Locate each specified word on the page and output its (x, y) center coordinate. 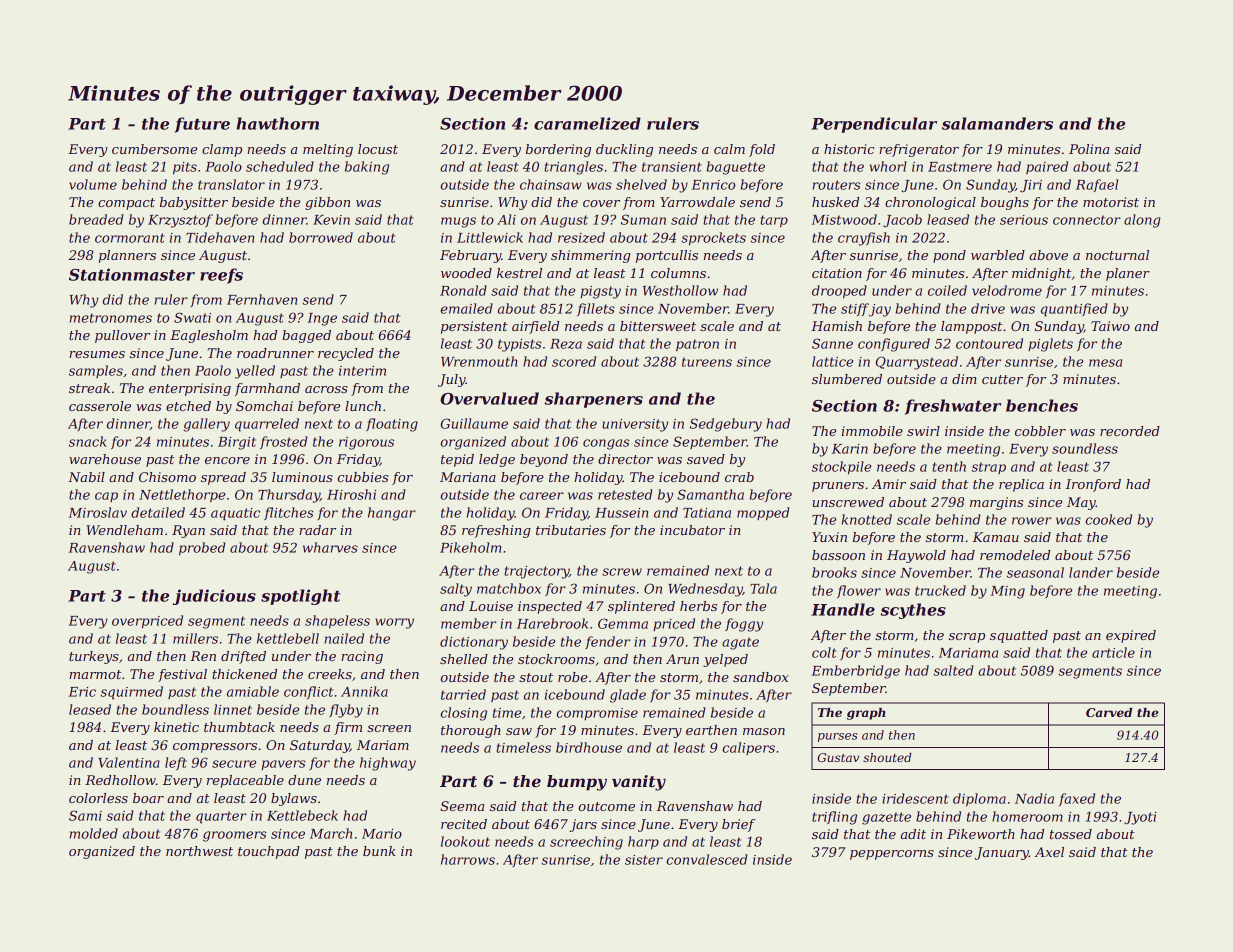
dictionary (474, 643)
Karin (850, 449)
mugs (458, 222)
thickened (244, 674)
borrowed (321, 237)
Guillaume (474, 423)
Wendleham (124, 530)
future (202, 125)
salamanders (997, 123)
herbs (698, 606)
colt (824, 652)
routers (837, 185)
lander (1091, 572)
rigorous (366, 443)
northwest (199, 851)
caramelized (587, 123)
